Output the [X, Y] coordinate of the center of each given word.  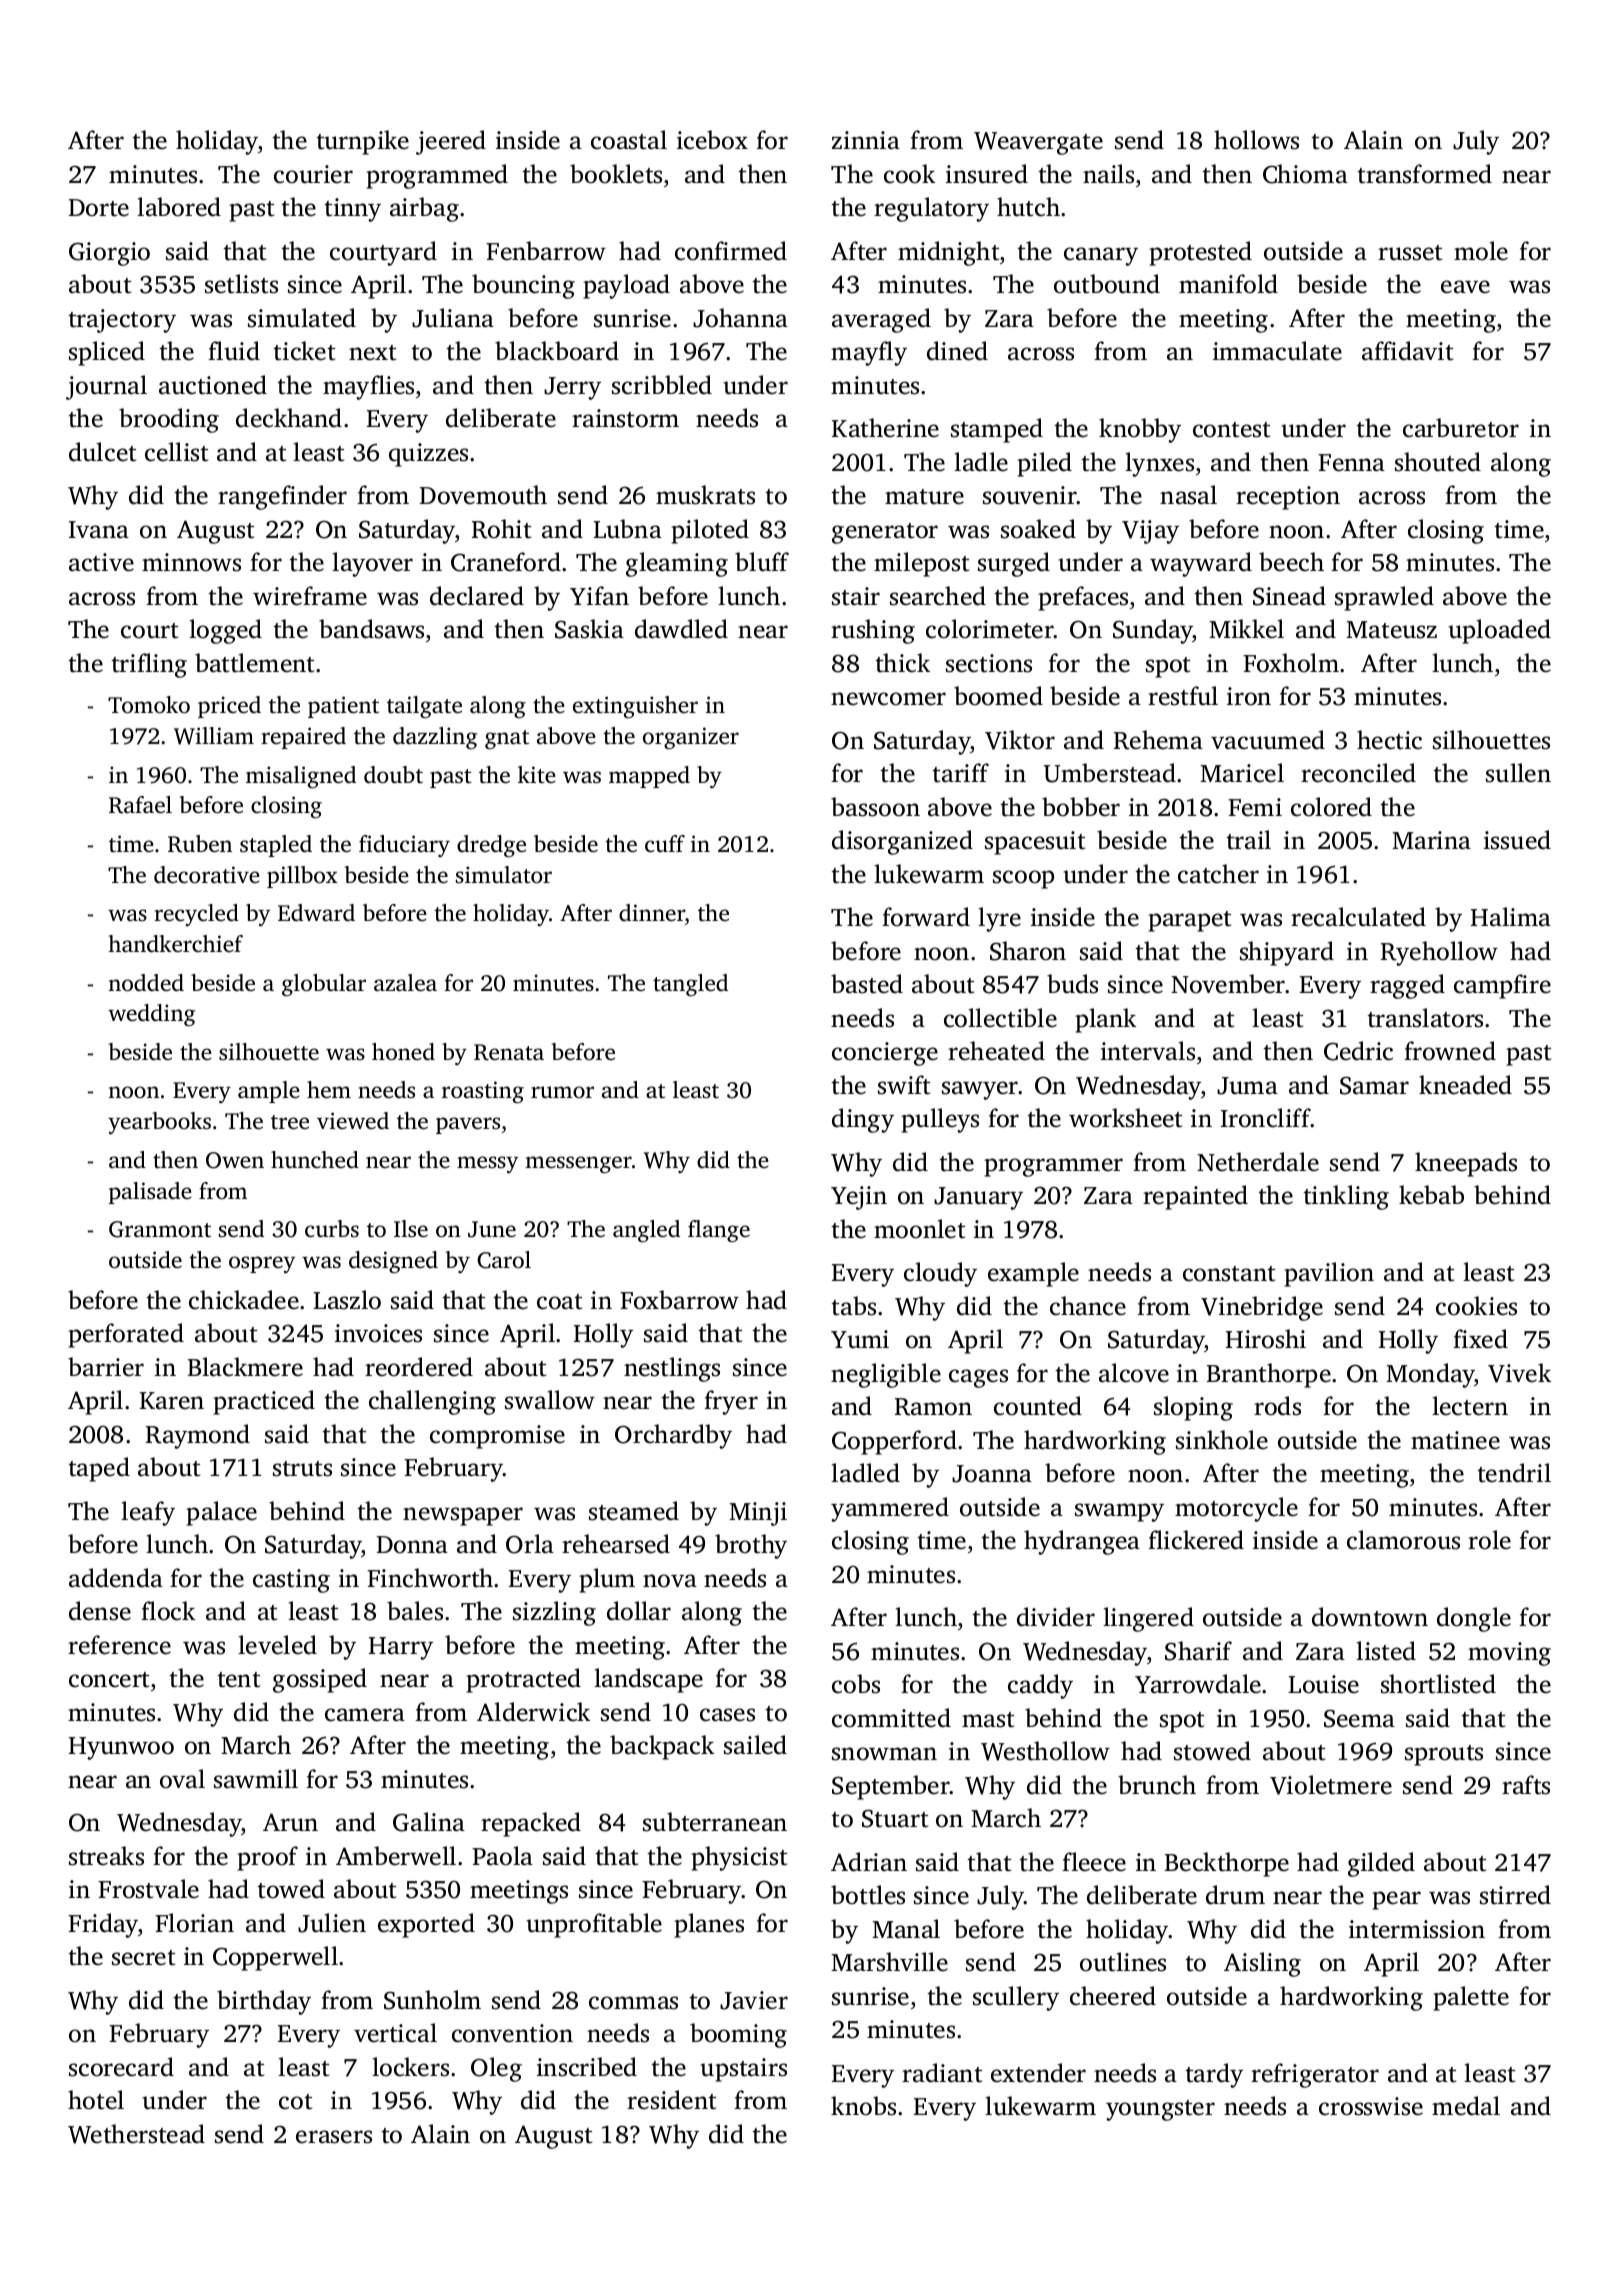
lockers [410, 2067]
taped [99, 1469]
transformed [1424, 174]
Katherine [885, 428]
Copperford [894, 1442]
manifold [1228, 284]
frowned [1450, 1051]
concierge [885, 1054]
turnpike [362, 142]
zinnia [866, 140]
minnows [191, 562]
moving [1509, 1654]
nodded [146, 983]
